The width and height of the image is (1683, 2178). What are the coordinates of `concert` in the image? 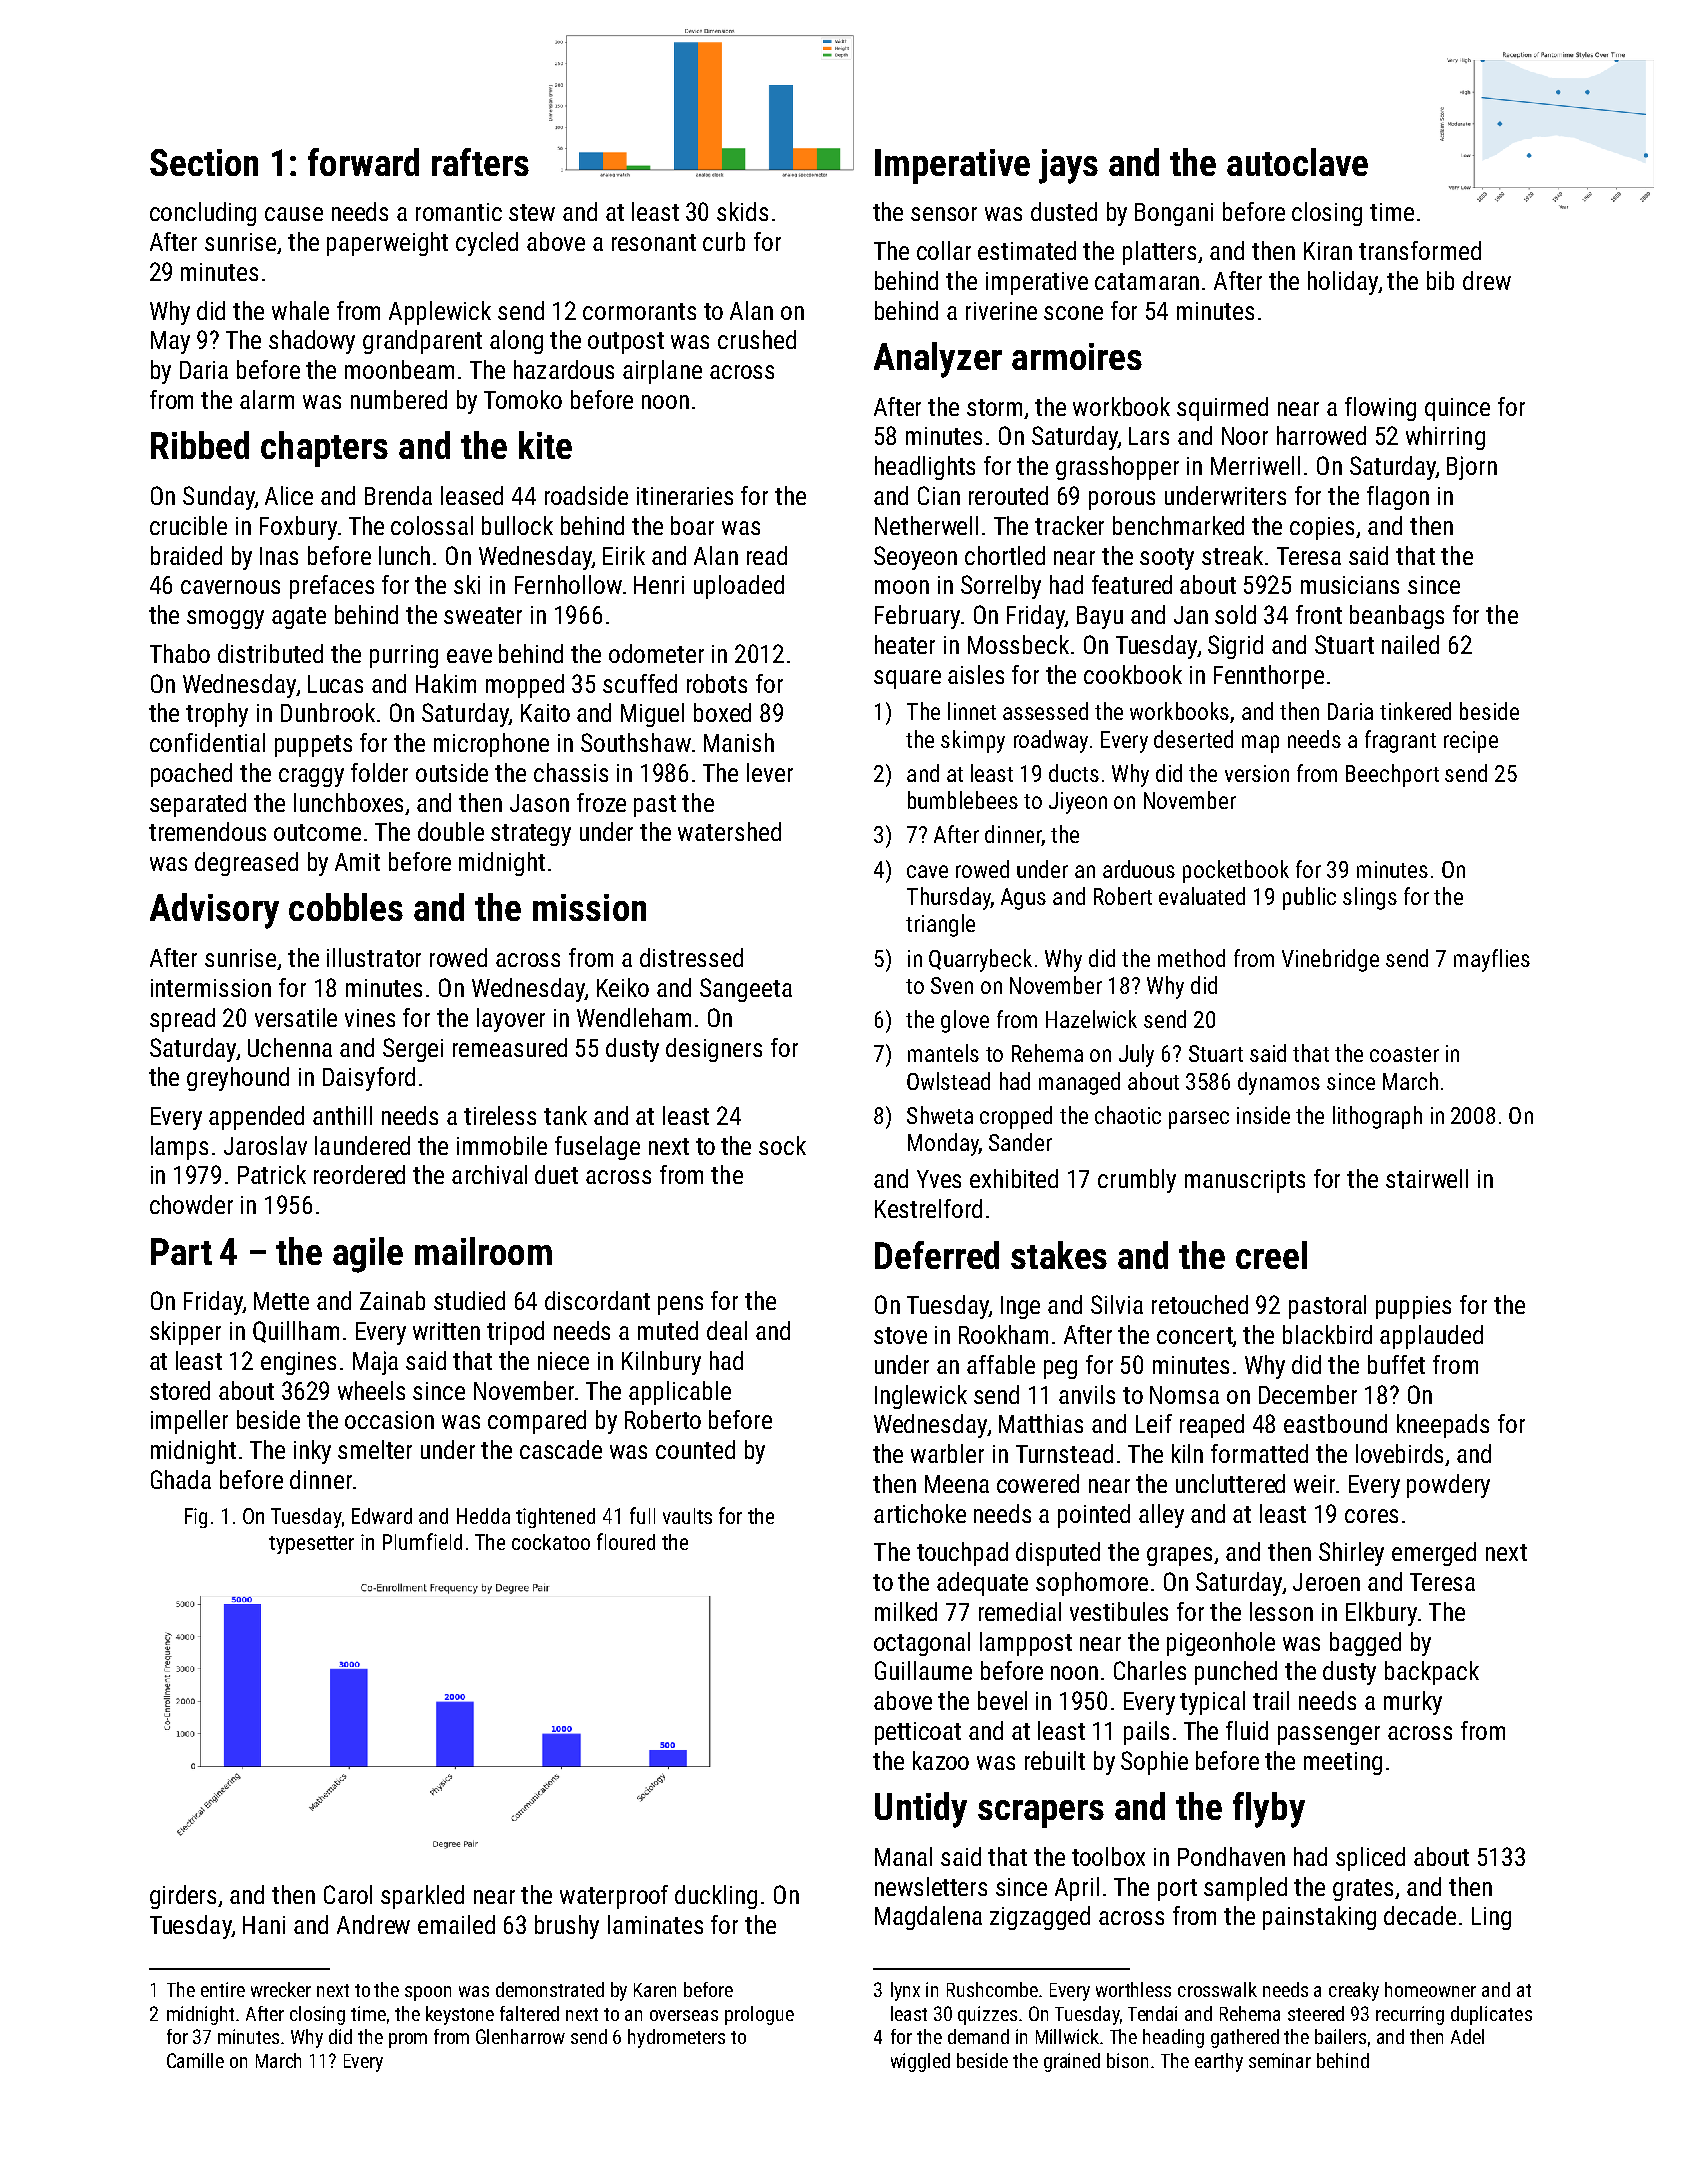 It's located at (1195, 1337).
